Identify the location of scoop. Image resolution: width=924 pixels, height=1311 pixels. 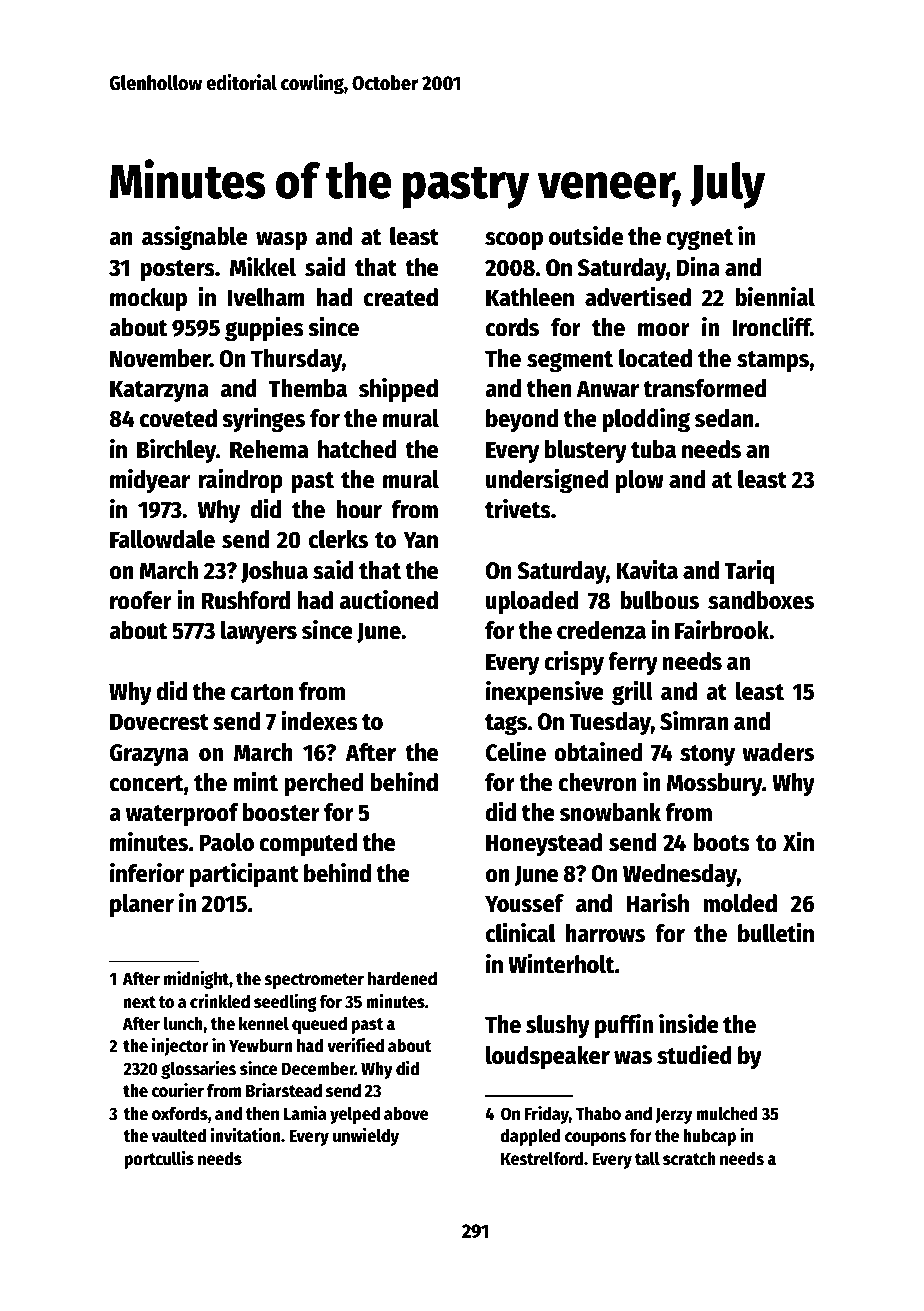
(514, 241).
